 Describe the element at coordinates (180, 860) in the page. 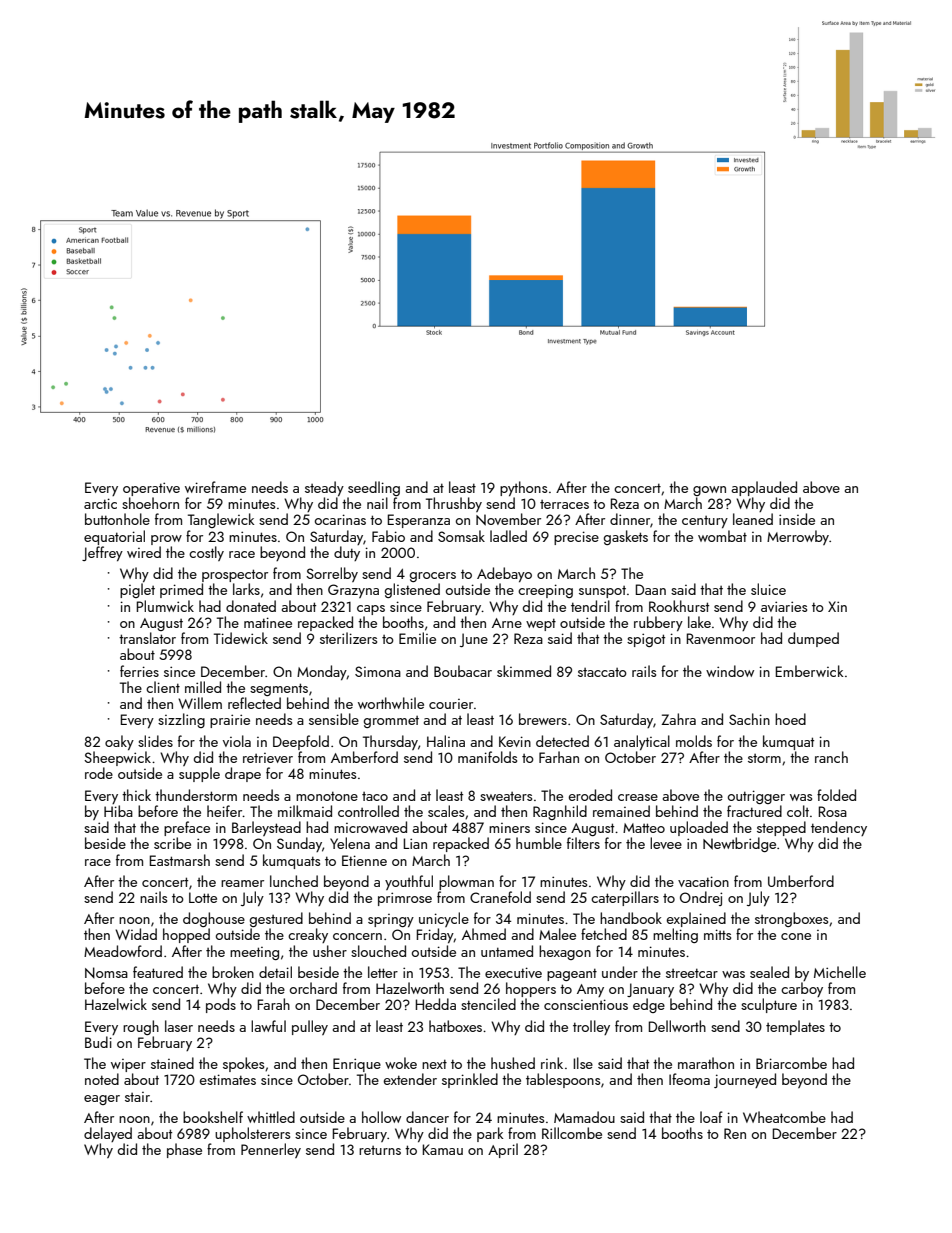

I see `Eastmarsh` at that location.
